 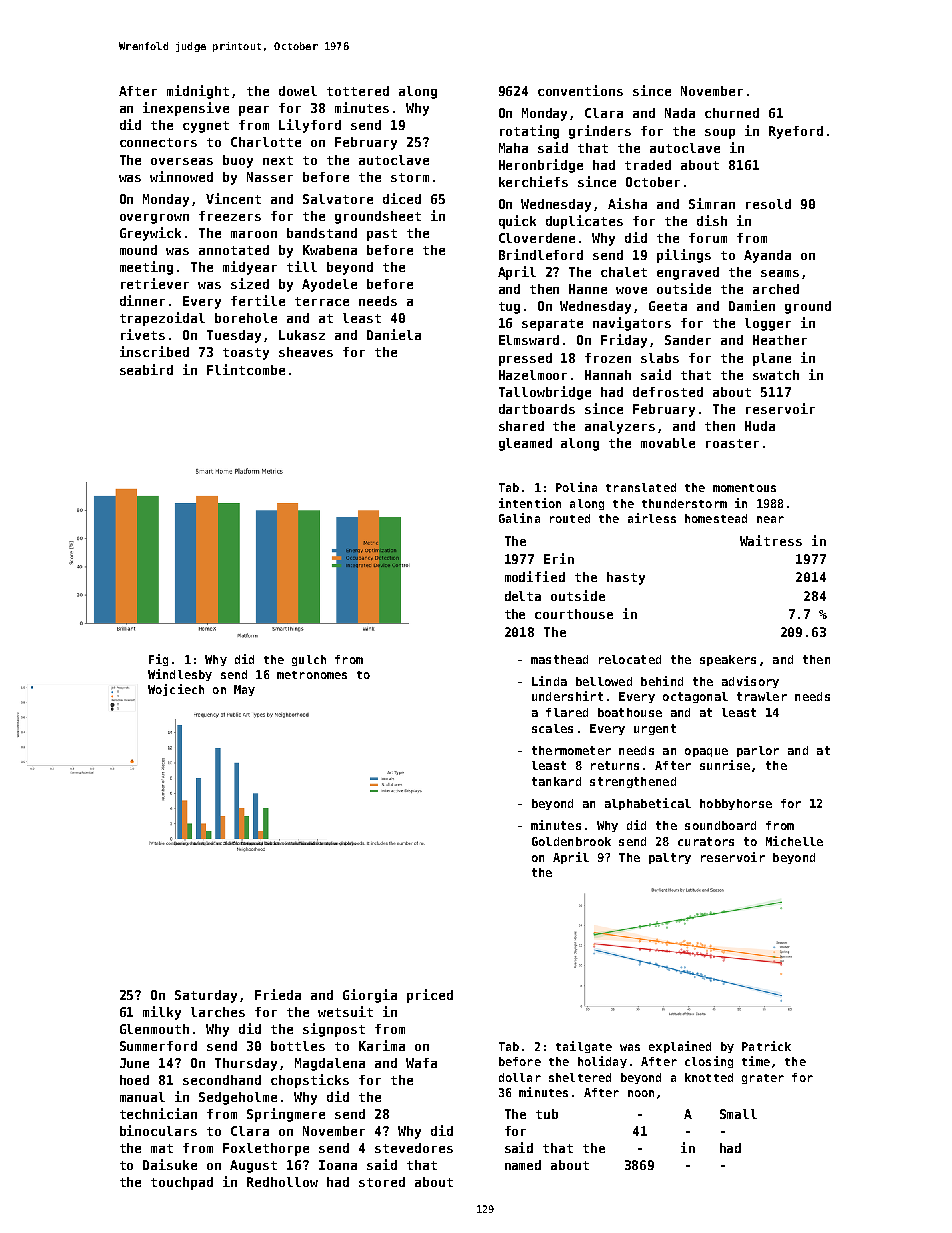 I want to click on stored, so click(x=382, y=1182).
